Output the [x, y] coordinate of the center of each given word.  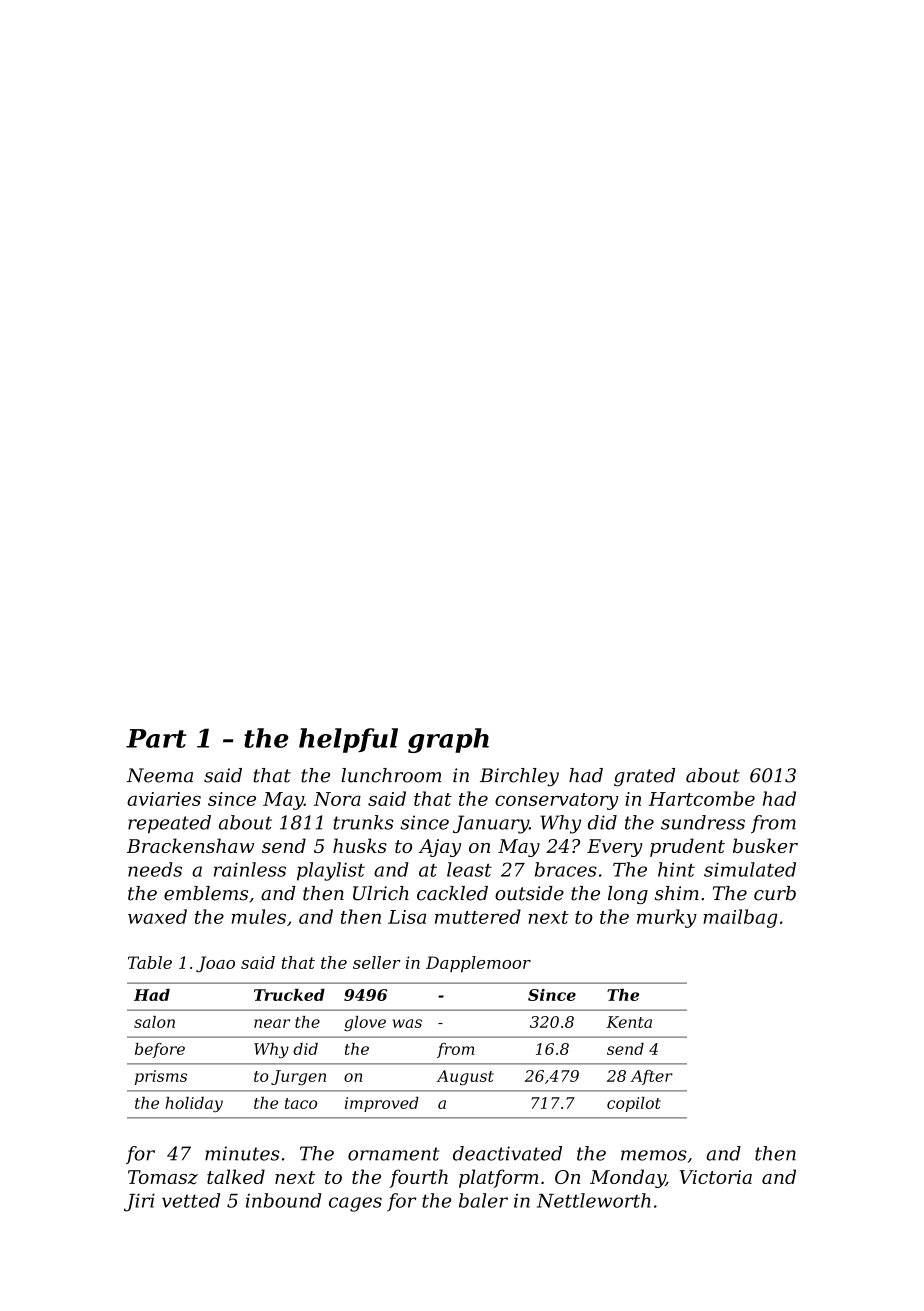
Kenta [629, 1022]
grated [644, 777]
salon [154, 1022]
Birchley [519, 777]
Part [156, 738]
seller [377, 962]
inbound [284, 1200]
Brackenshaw [190, 845]
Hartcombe [702, 798]
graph [448, 740]
